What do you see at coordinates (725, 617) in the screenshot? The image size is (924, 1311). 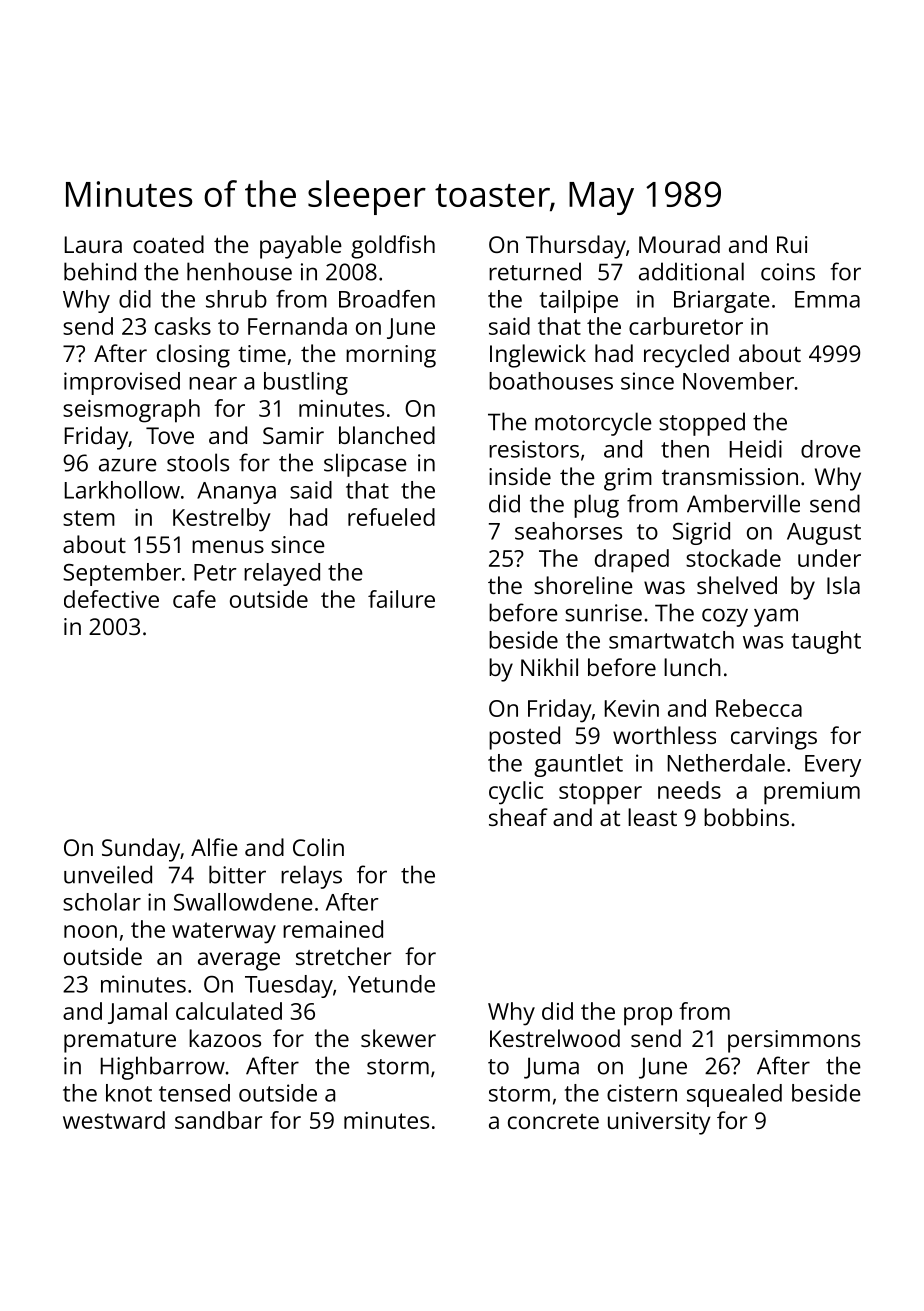 I see `cozy` at bounding box center [725, 617].
